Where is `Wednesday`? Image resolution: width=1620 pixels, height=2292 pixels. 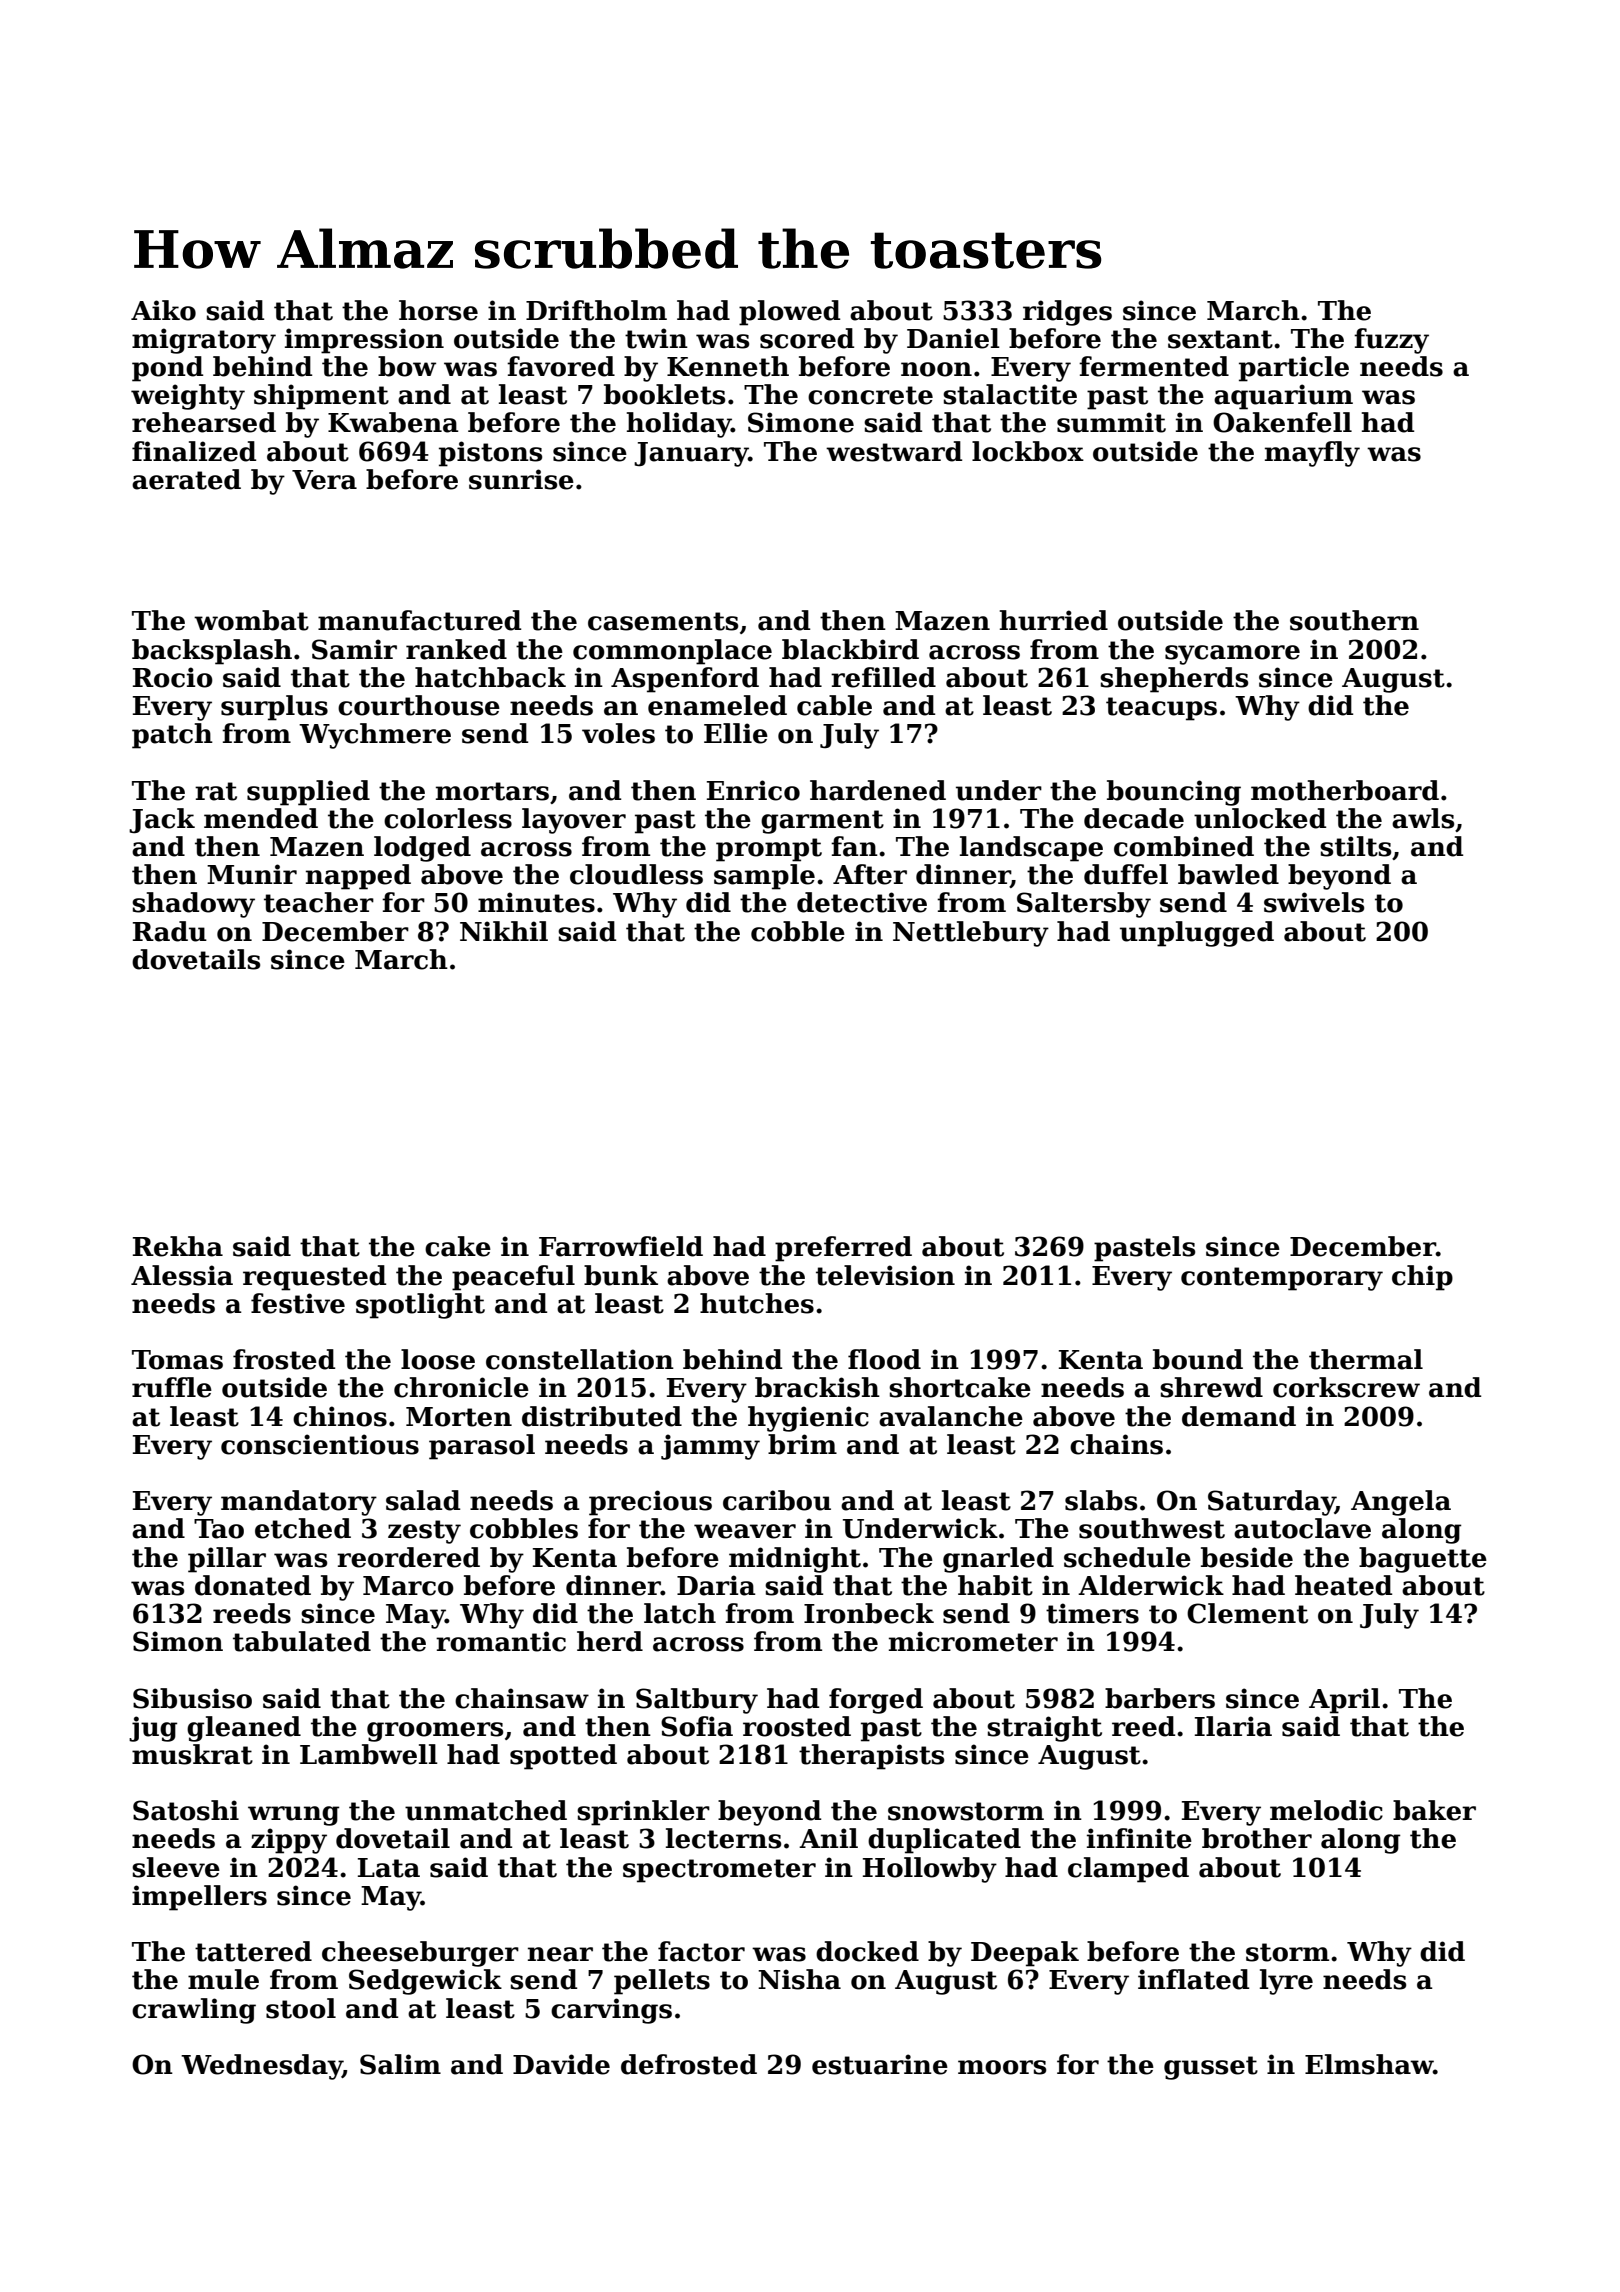 Wednesday is located at coordinates (261, 2067).
